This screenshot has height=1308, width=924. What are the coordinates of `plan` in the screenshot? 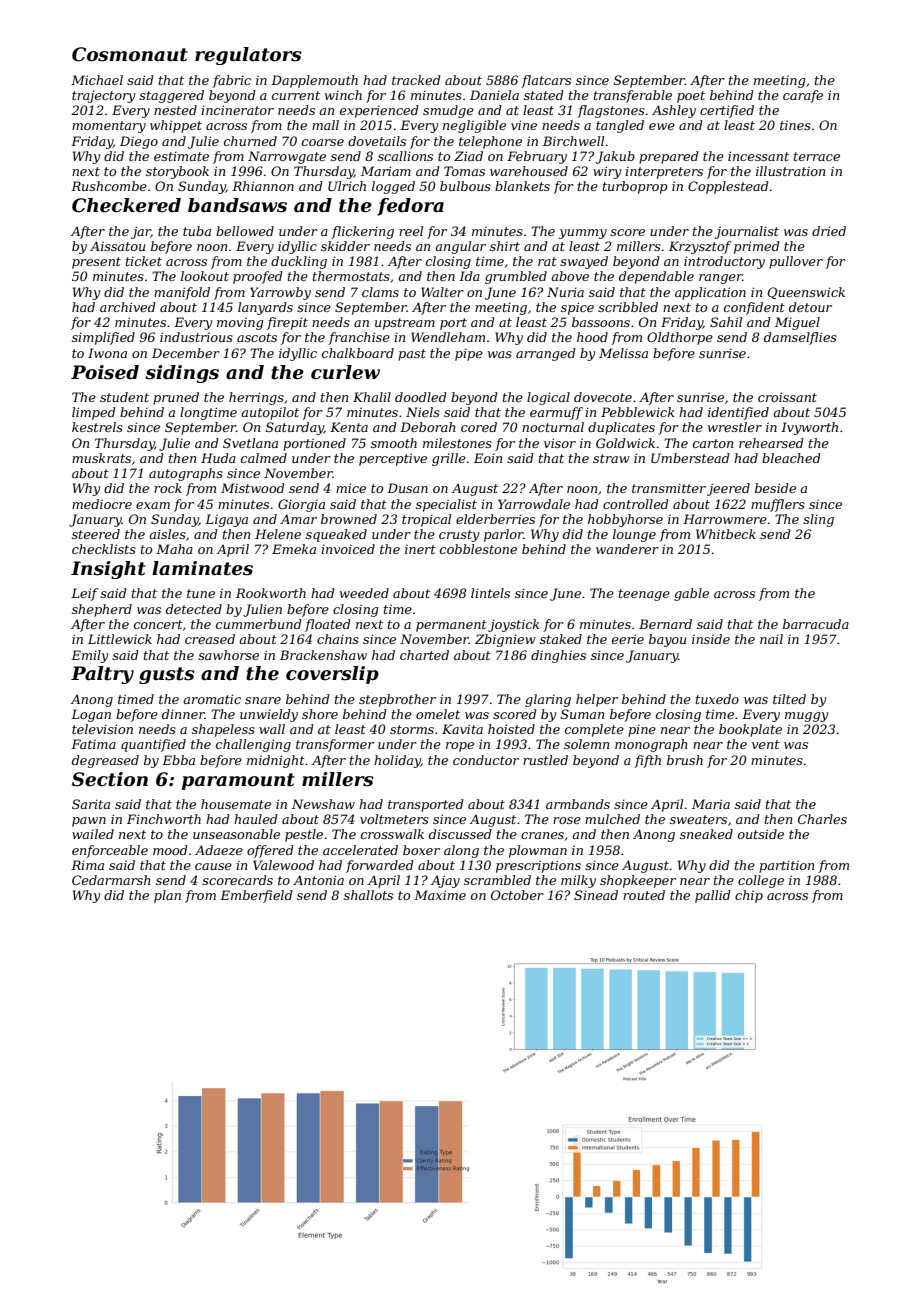 It's located at (167, 896).
